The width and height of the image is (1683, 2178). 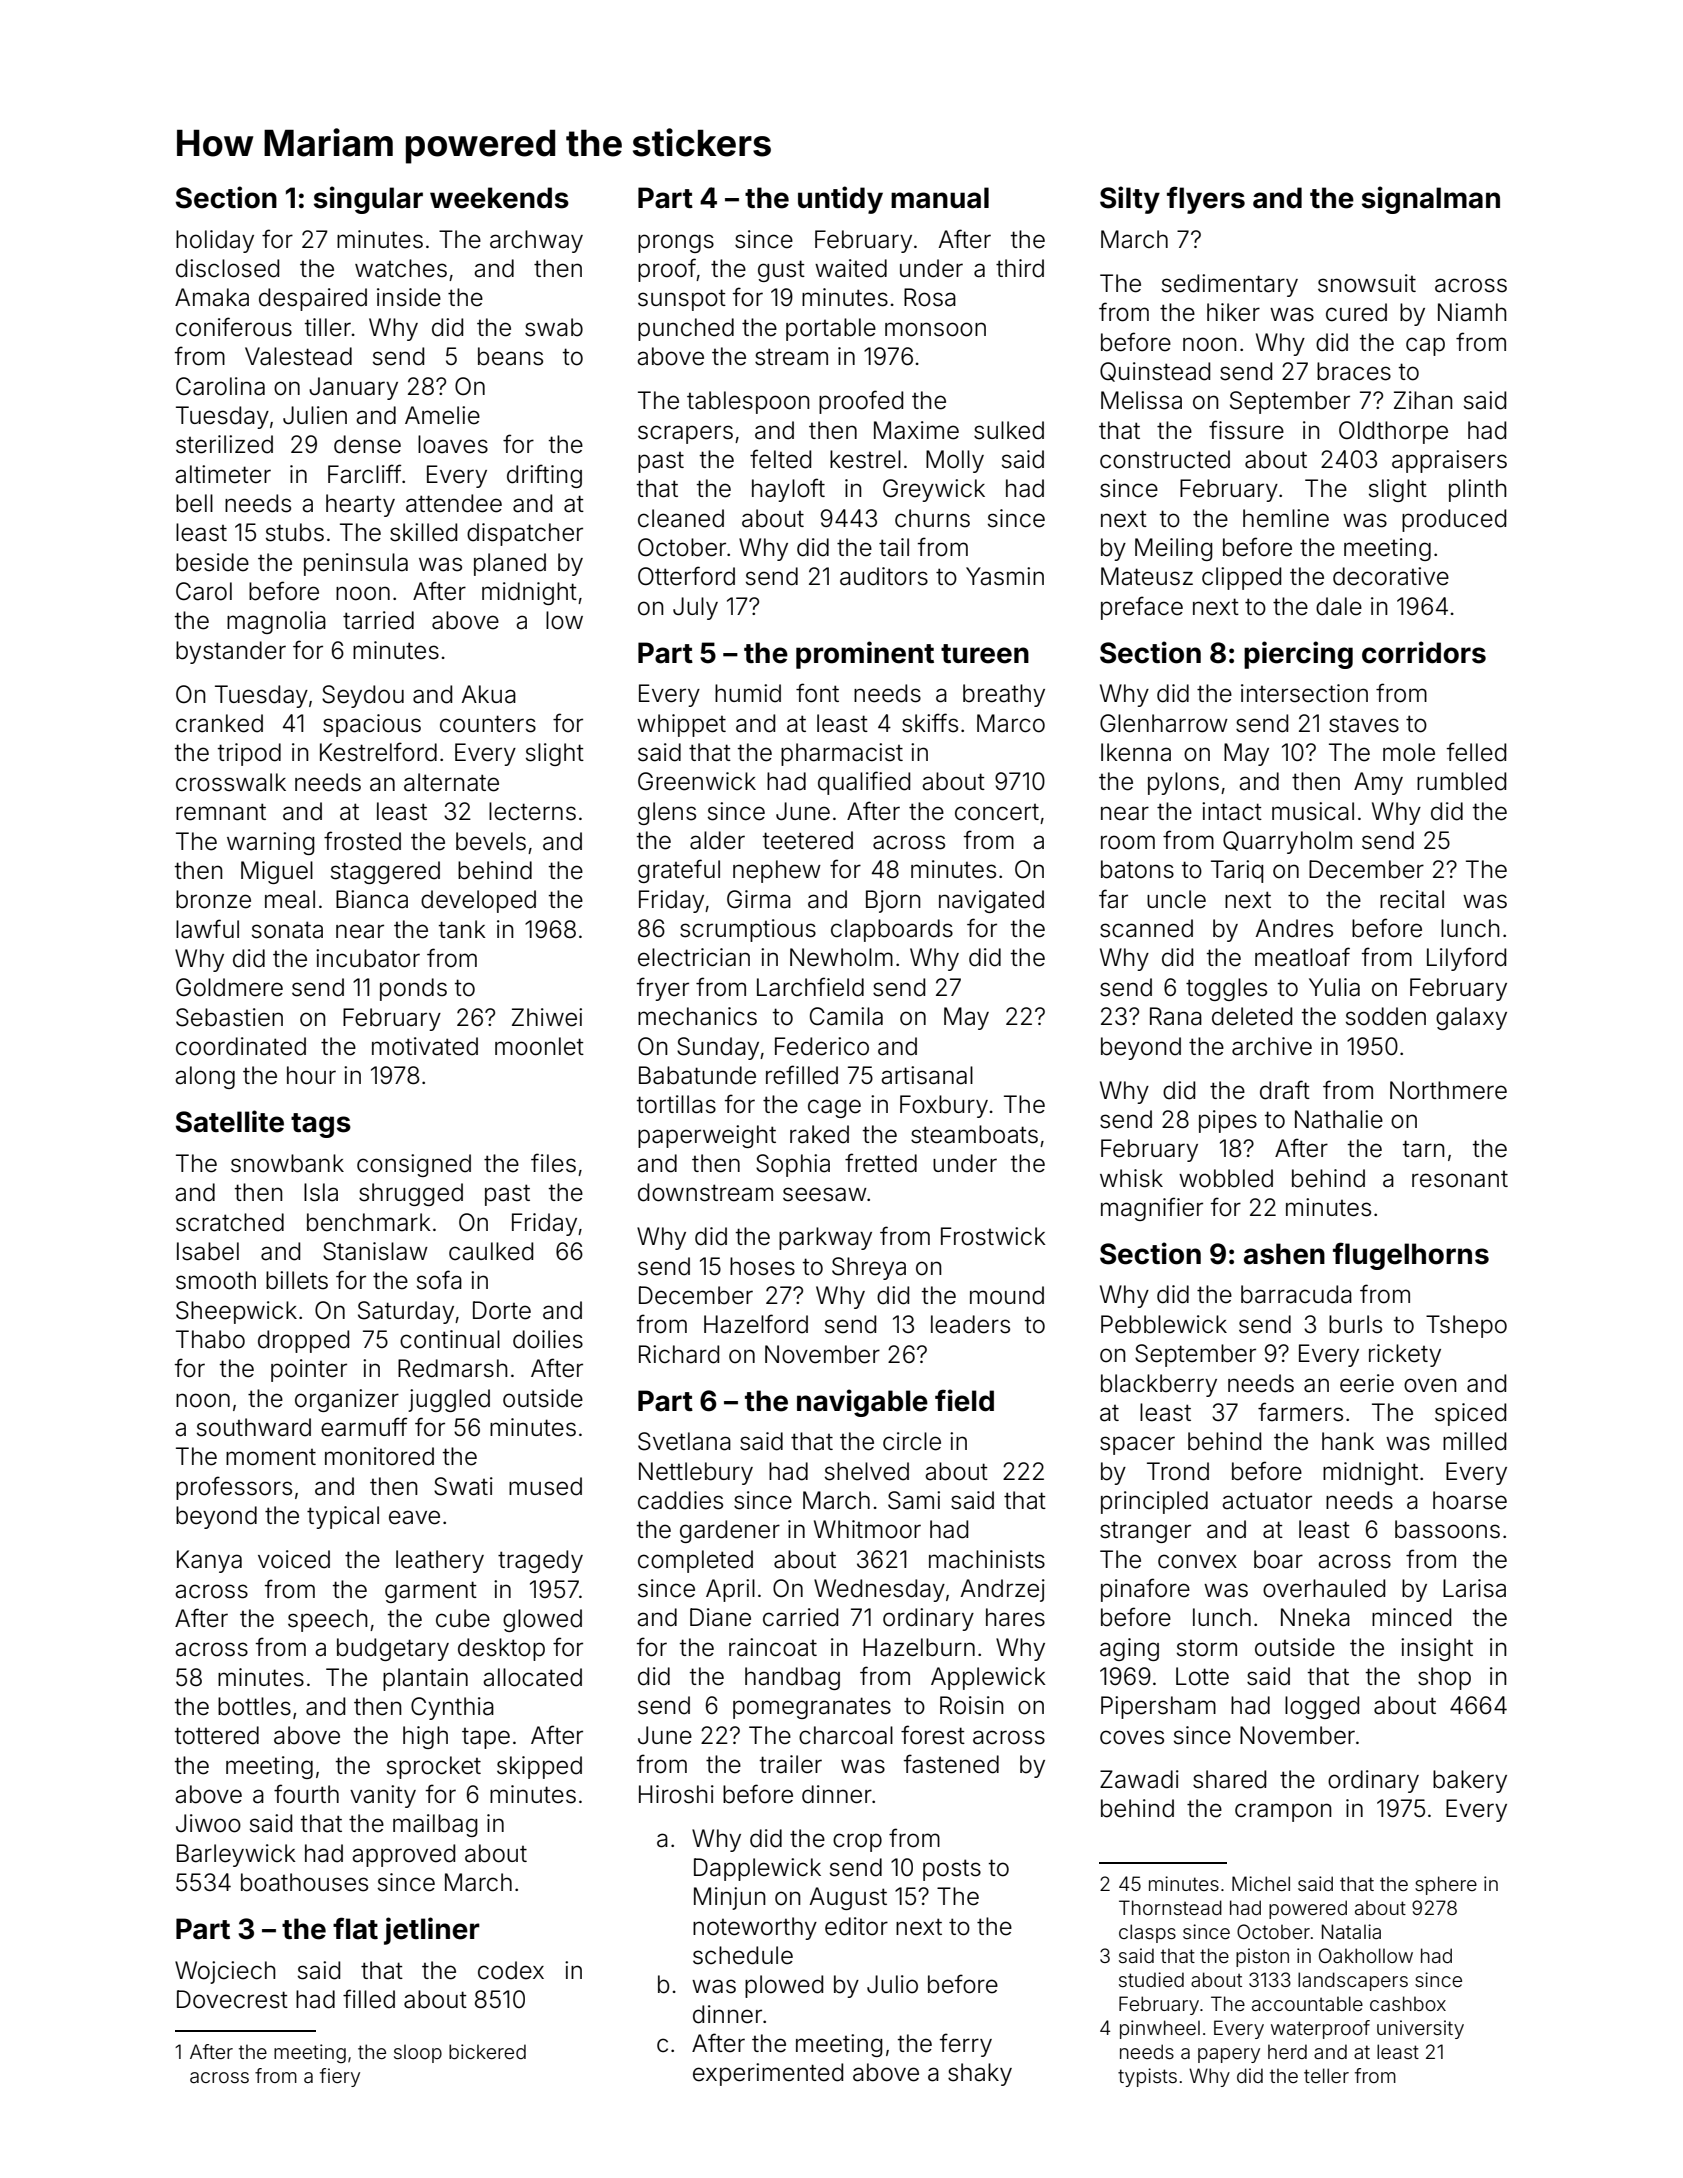 What do you see at coordinates (1178, 1471) in the image?
I see `Trond` at bounding box center [1178, 1471].
